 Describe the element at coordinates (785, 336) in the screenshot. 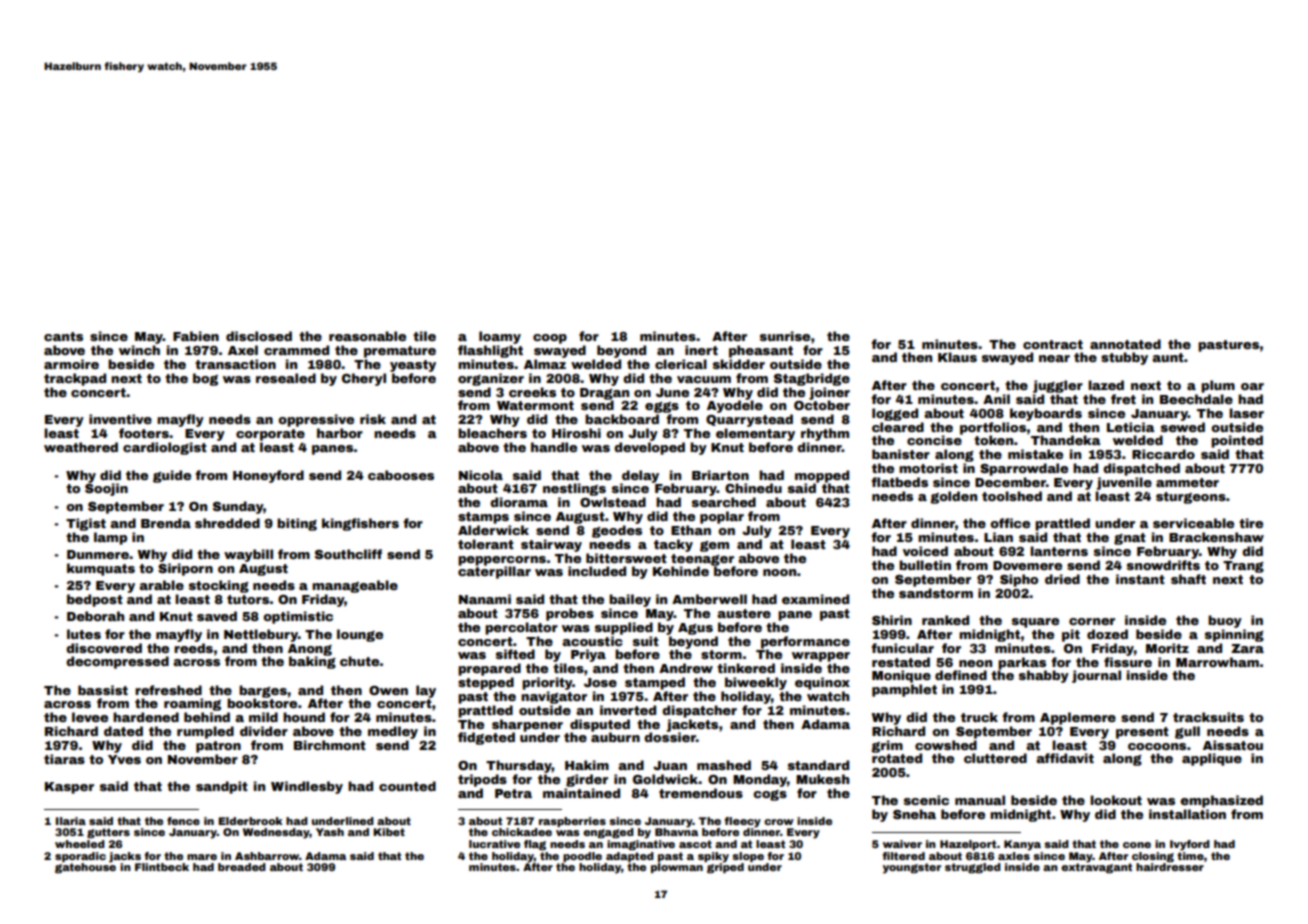

I see `sunrise` at that location.
